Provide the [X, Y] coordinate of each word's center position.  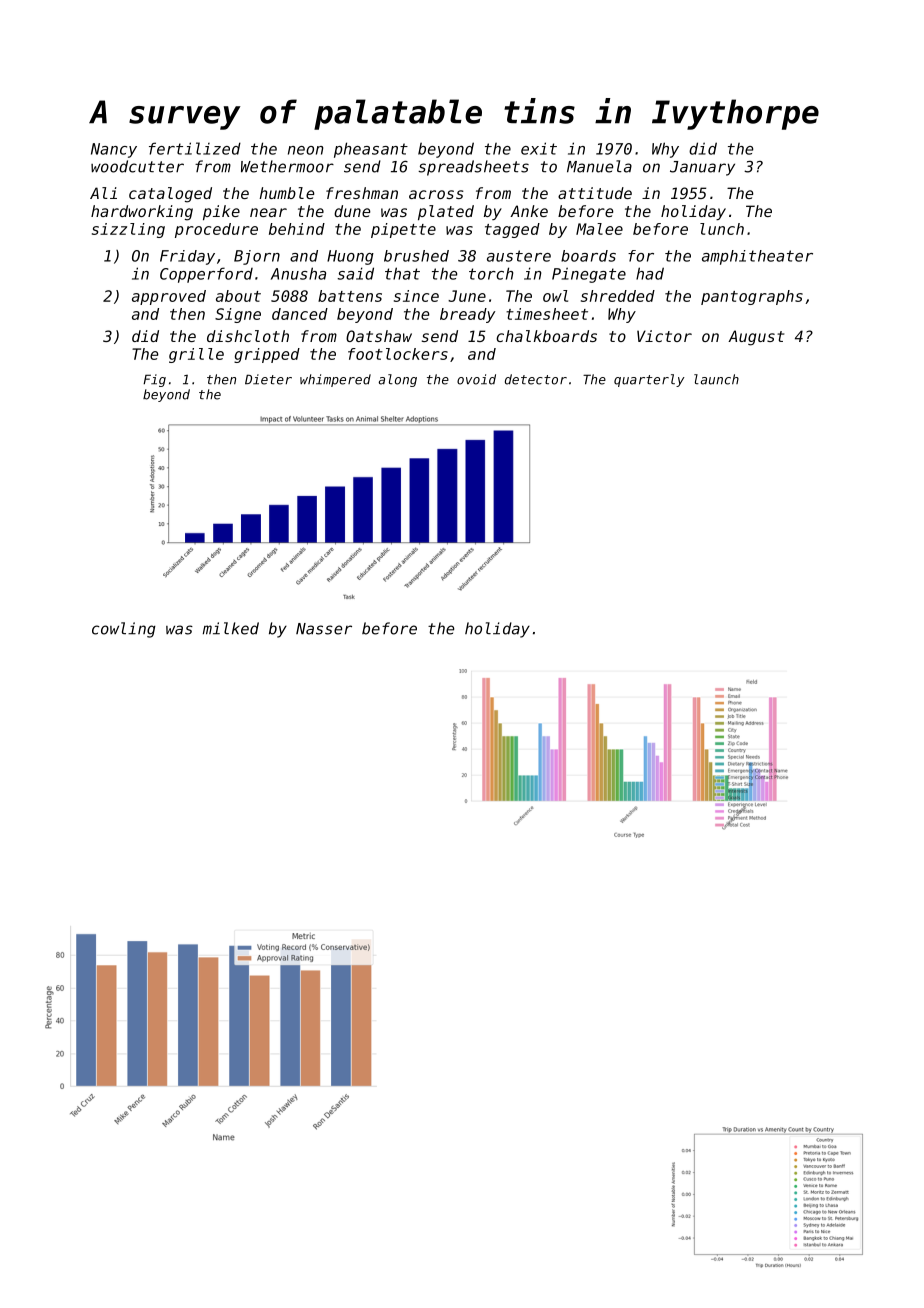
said [356, 273]
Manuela [599, 166]
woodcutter [137, 166]
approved [169, 297]
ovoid [476, 379]
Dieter [268, 379]
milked [231, 628]
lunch [722, 229]
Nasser [324, 629]
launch [716, 379]
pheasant [371, 150]
